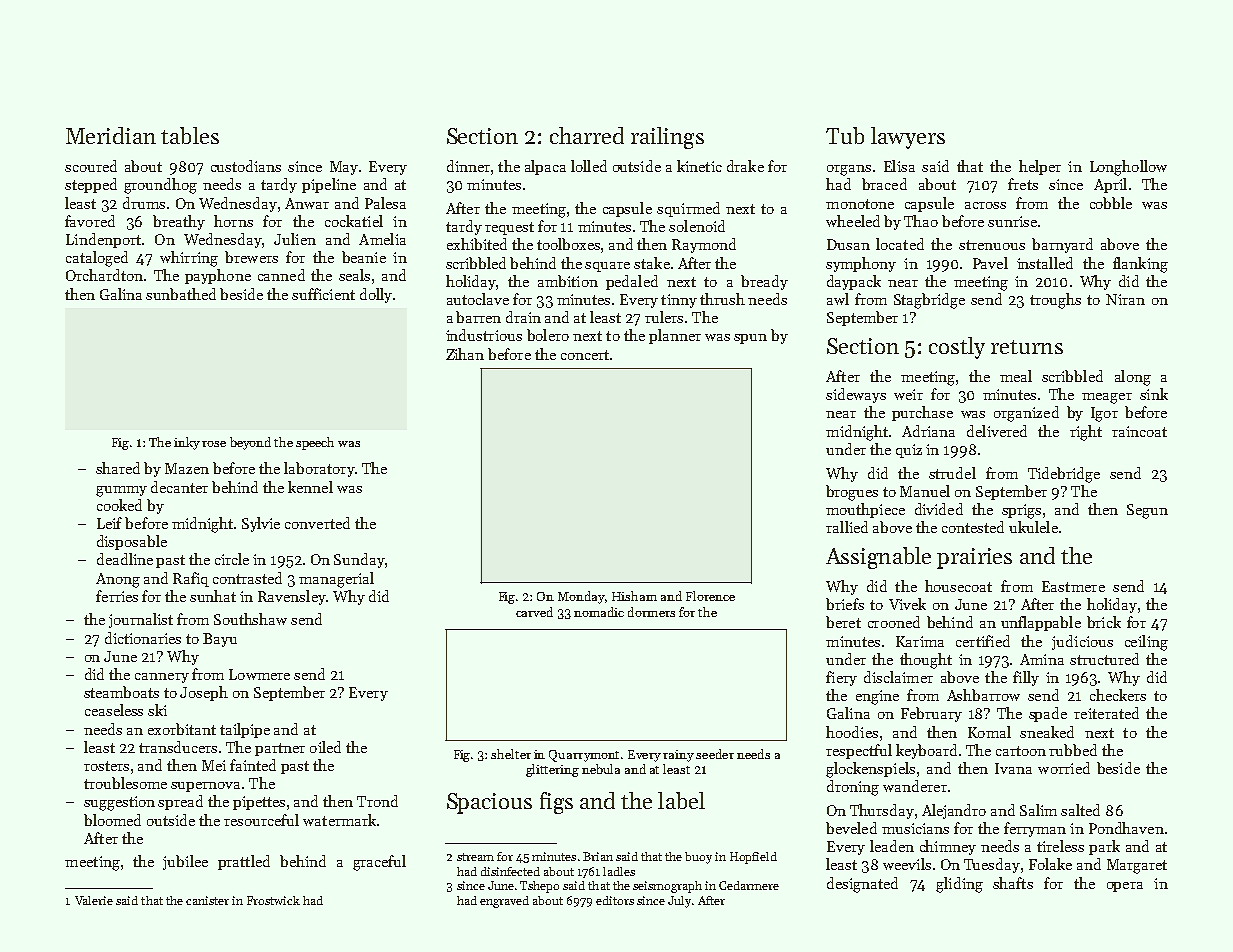 The height and width of the screenshot is (952, 1233). Describe the element at coordinates (232, 559) in the screenshot. I see `circle` at that location.
